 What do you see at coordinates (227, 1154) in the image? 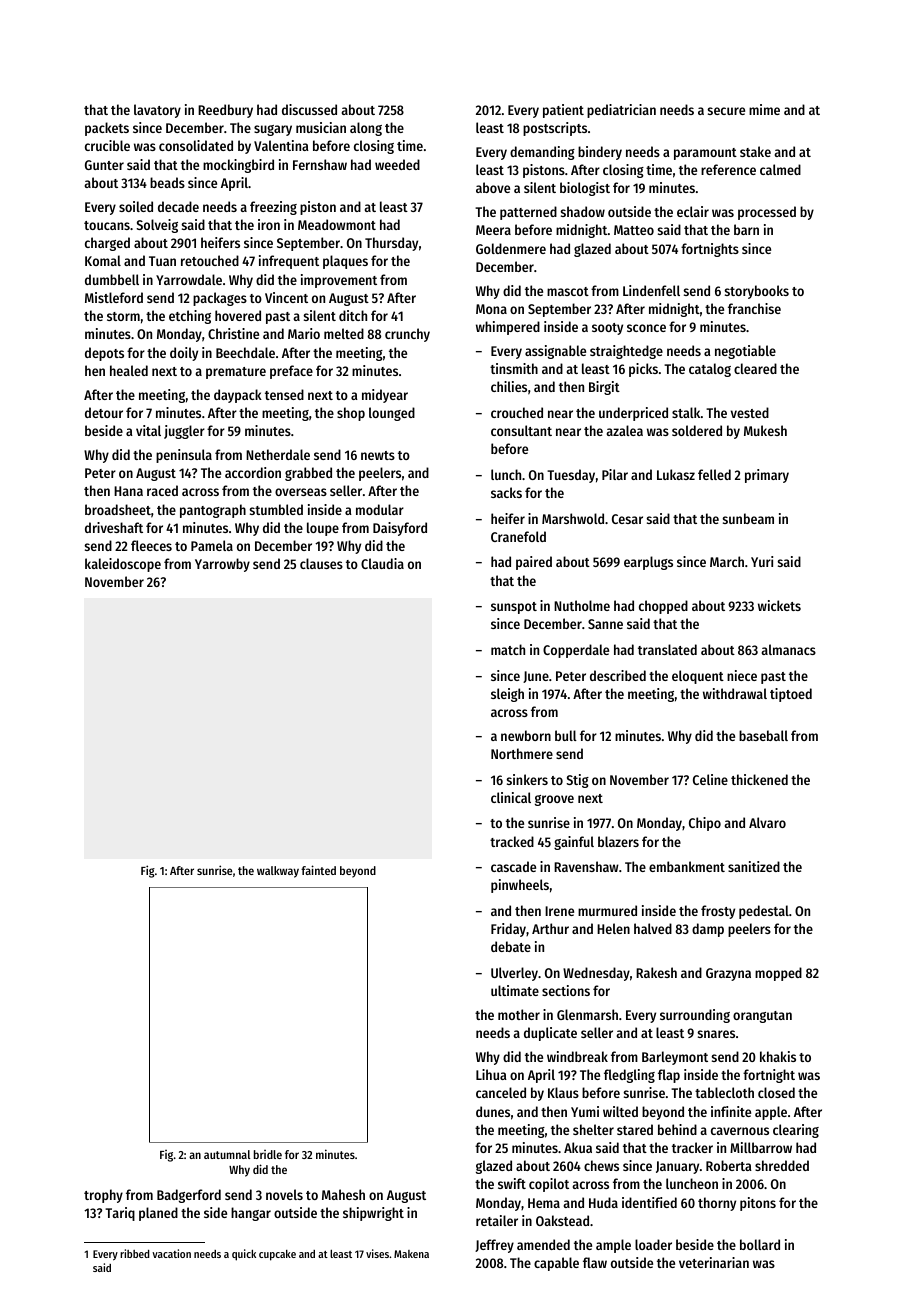
I see `autumnal` at bounding box center [227, 1154].
